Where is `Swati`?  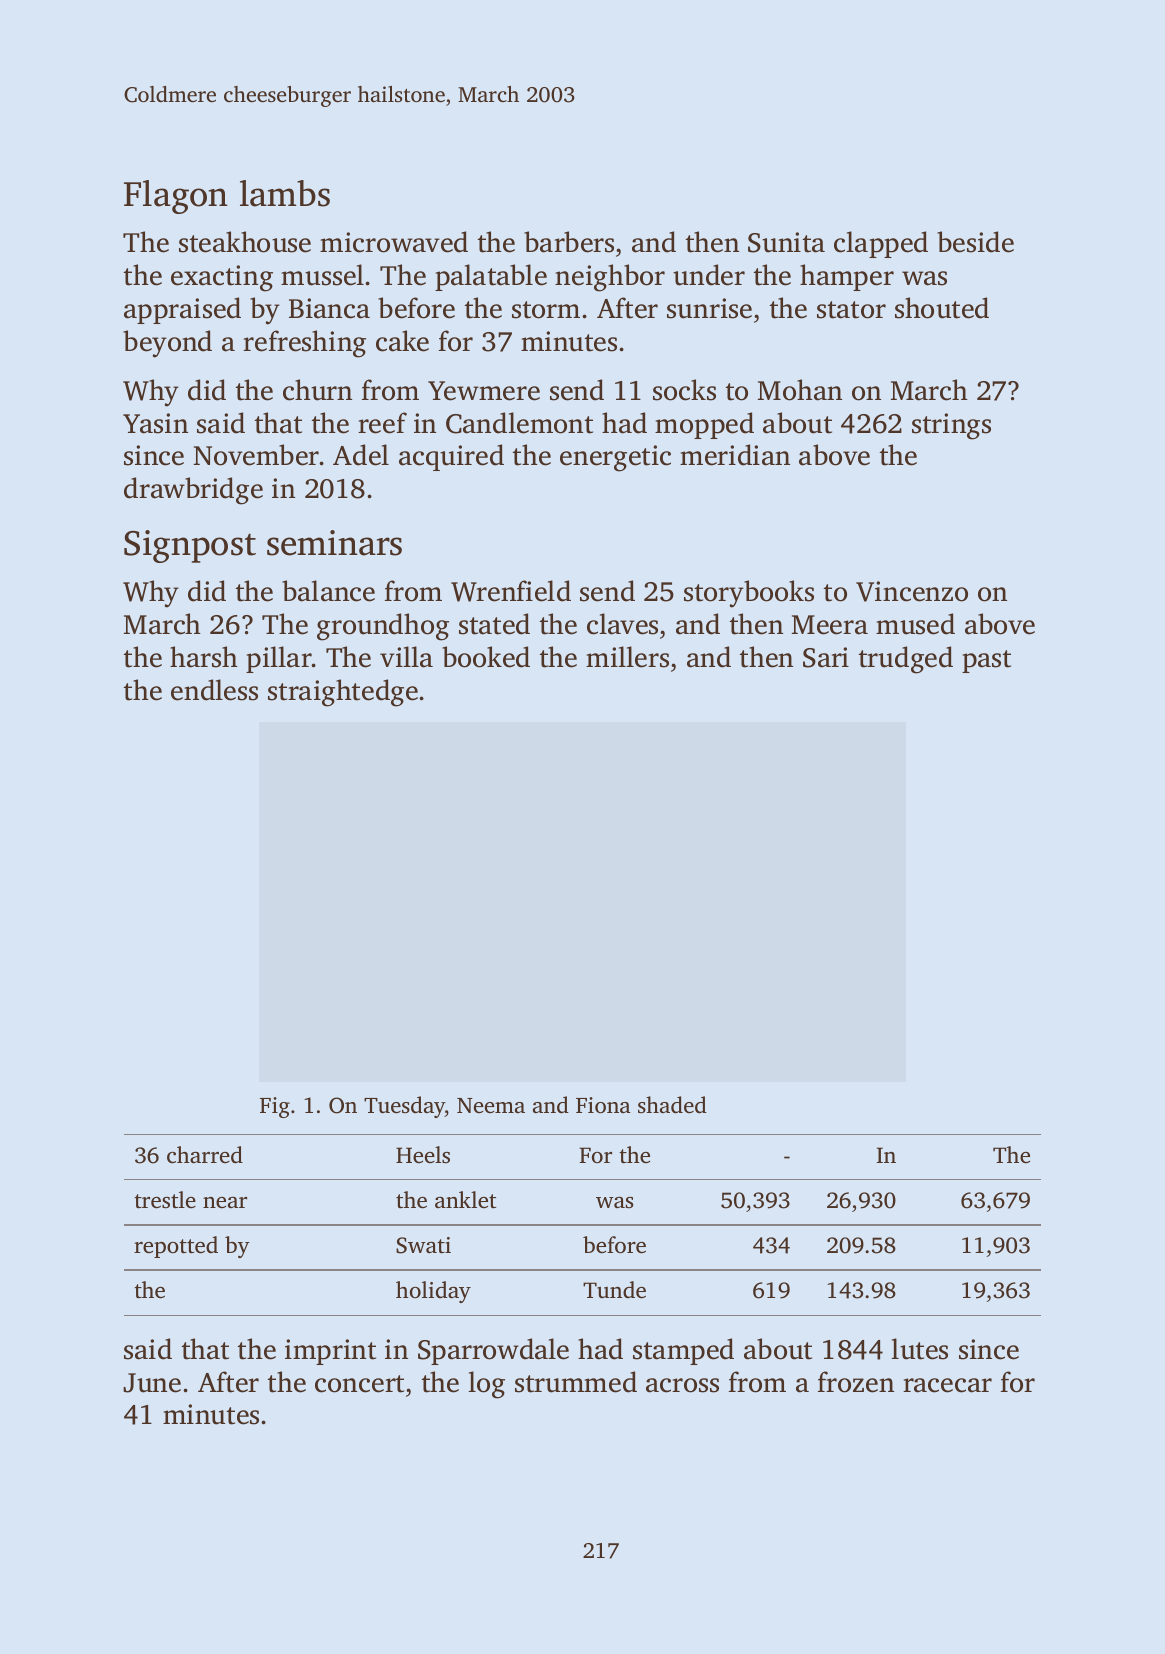 Swati is located at coordinates (423, 1245).
